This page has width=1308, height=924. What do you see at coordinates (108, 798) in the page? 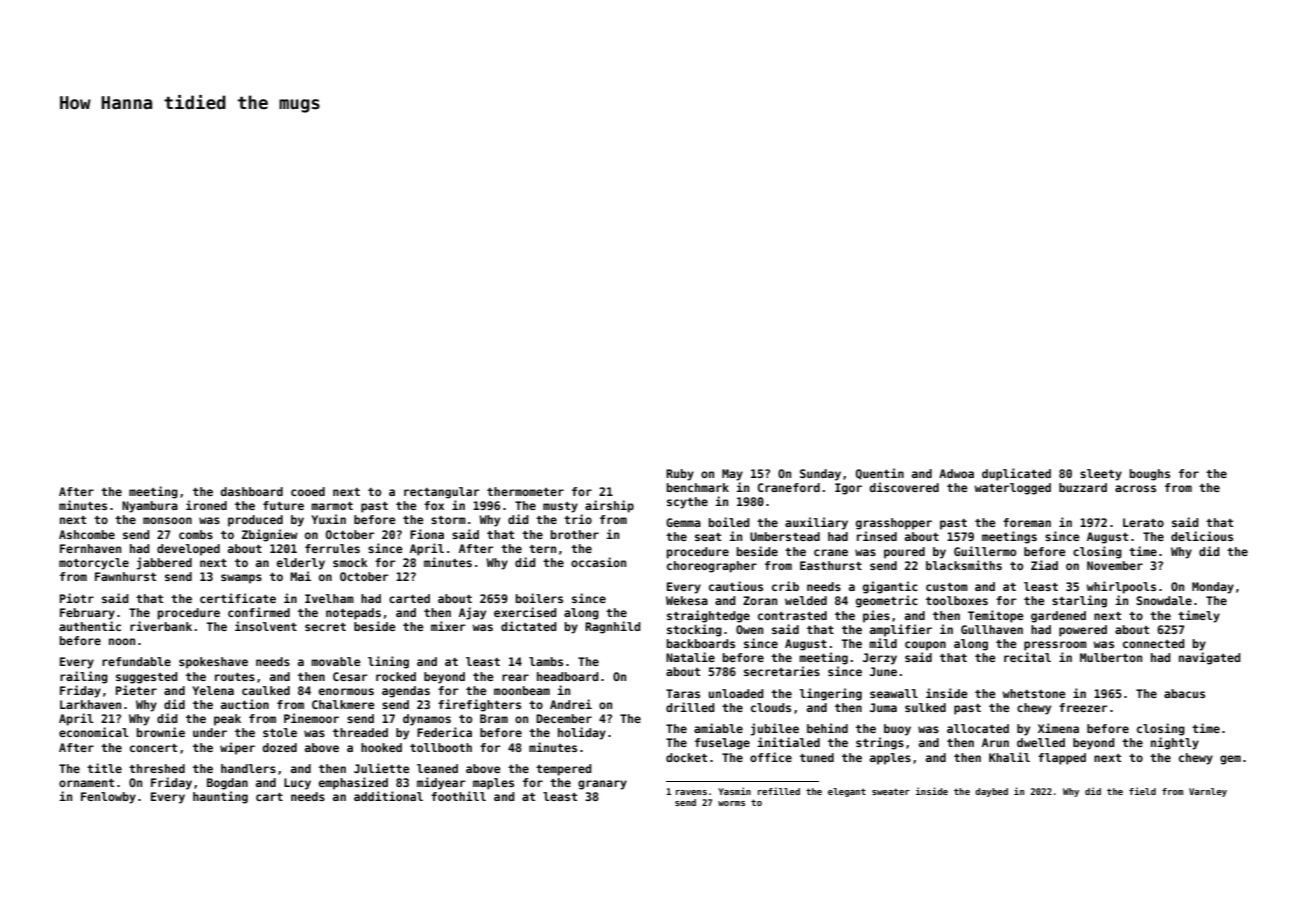
I see `Fenlowby` at bounding box center [108, 798].
